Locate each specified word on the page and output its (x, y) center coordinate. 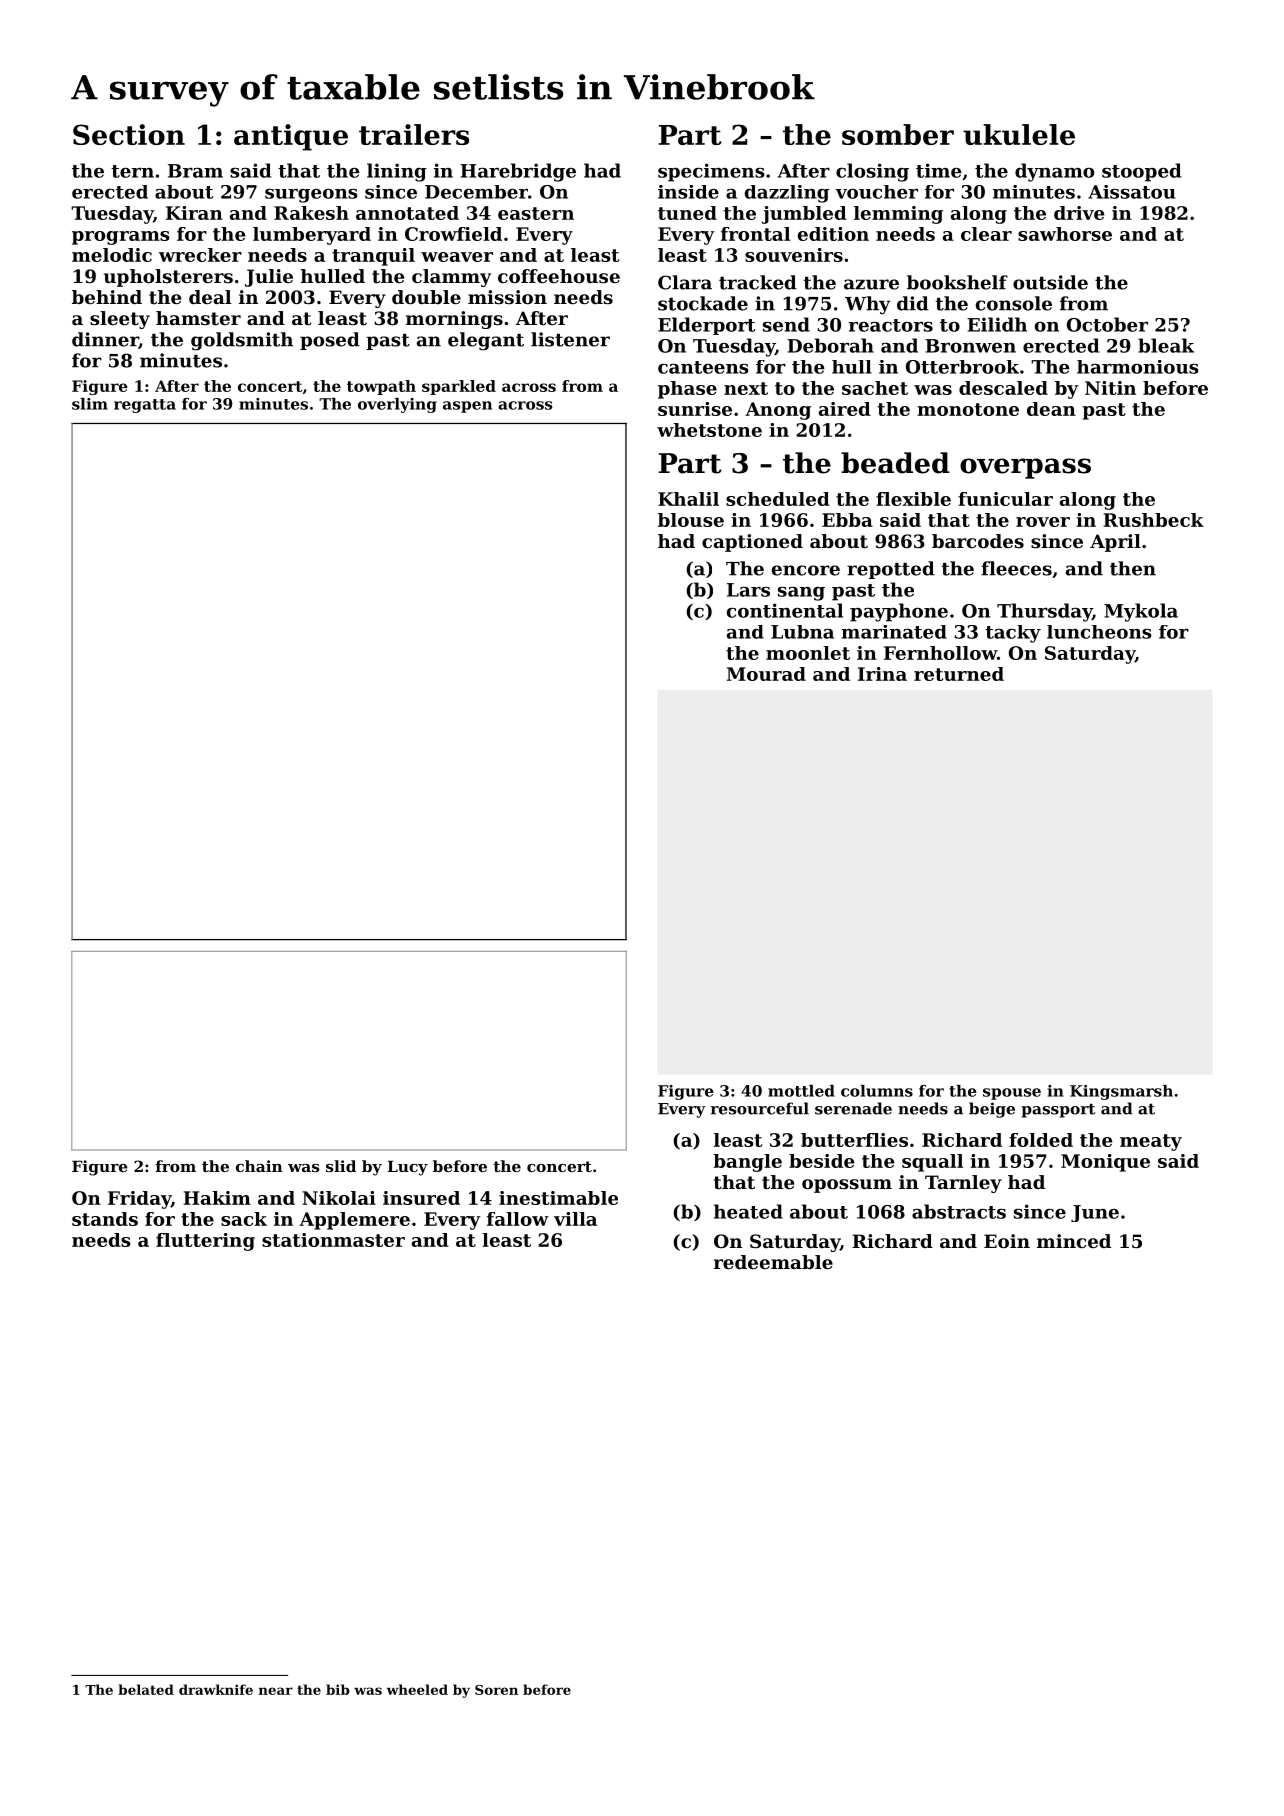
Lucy (407, 1168)
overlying (397, 405)
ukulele (1019, 134)
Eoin (1007, 1241)
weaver (457, 257)
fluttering (205, 1242)
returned (959, 674)
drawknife (216, 1689)
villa (575, 1219)
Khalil (688, 499)
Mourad (766, 674)
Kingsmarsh (1121, 1092)
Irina (882, 674)
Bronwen (970, 346)
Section (129, 134)
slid (341, 1166)
